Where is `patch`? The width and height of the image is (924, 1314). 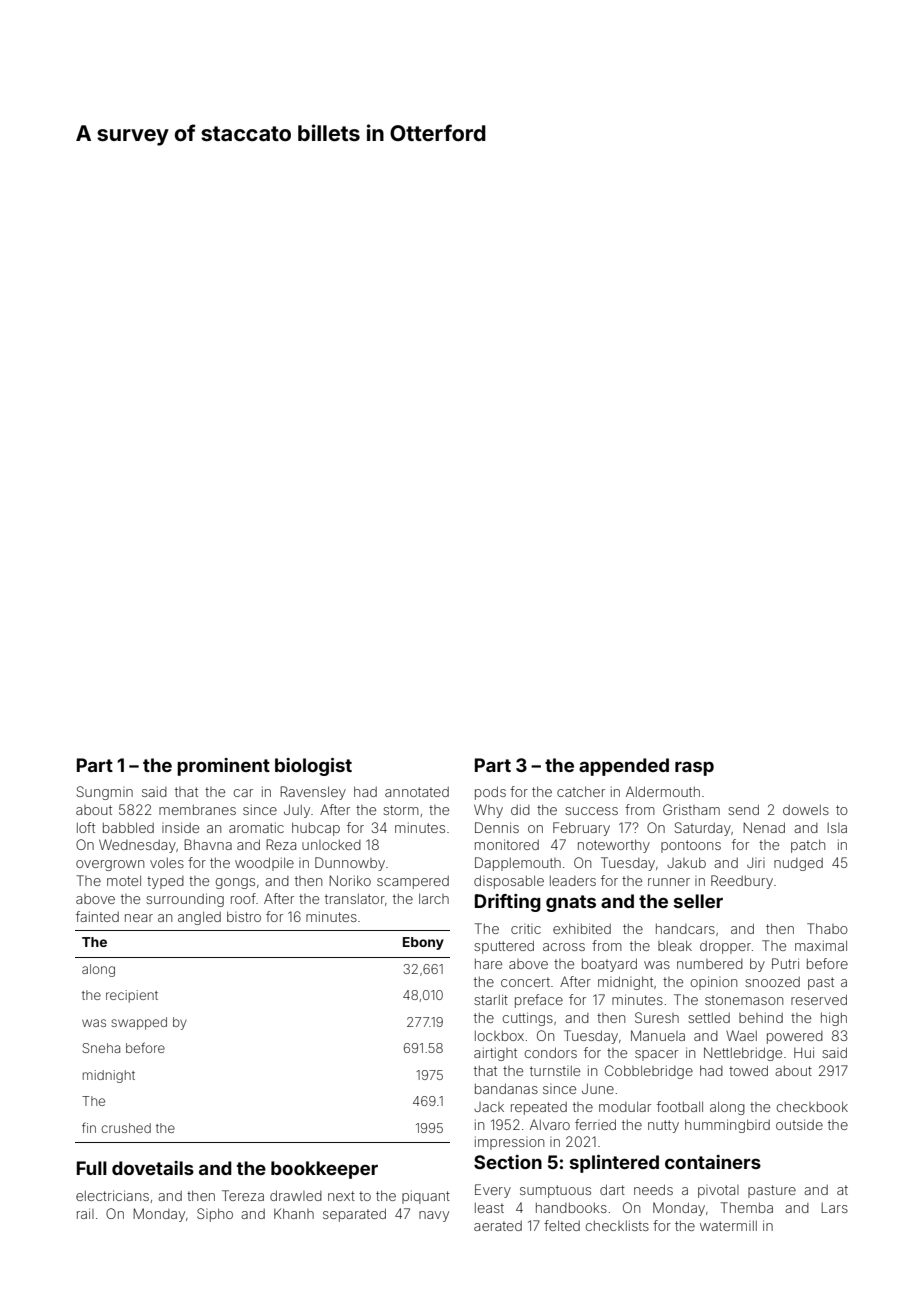 patch is located at coordinates (808, 846).
